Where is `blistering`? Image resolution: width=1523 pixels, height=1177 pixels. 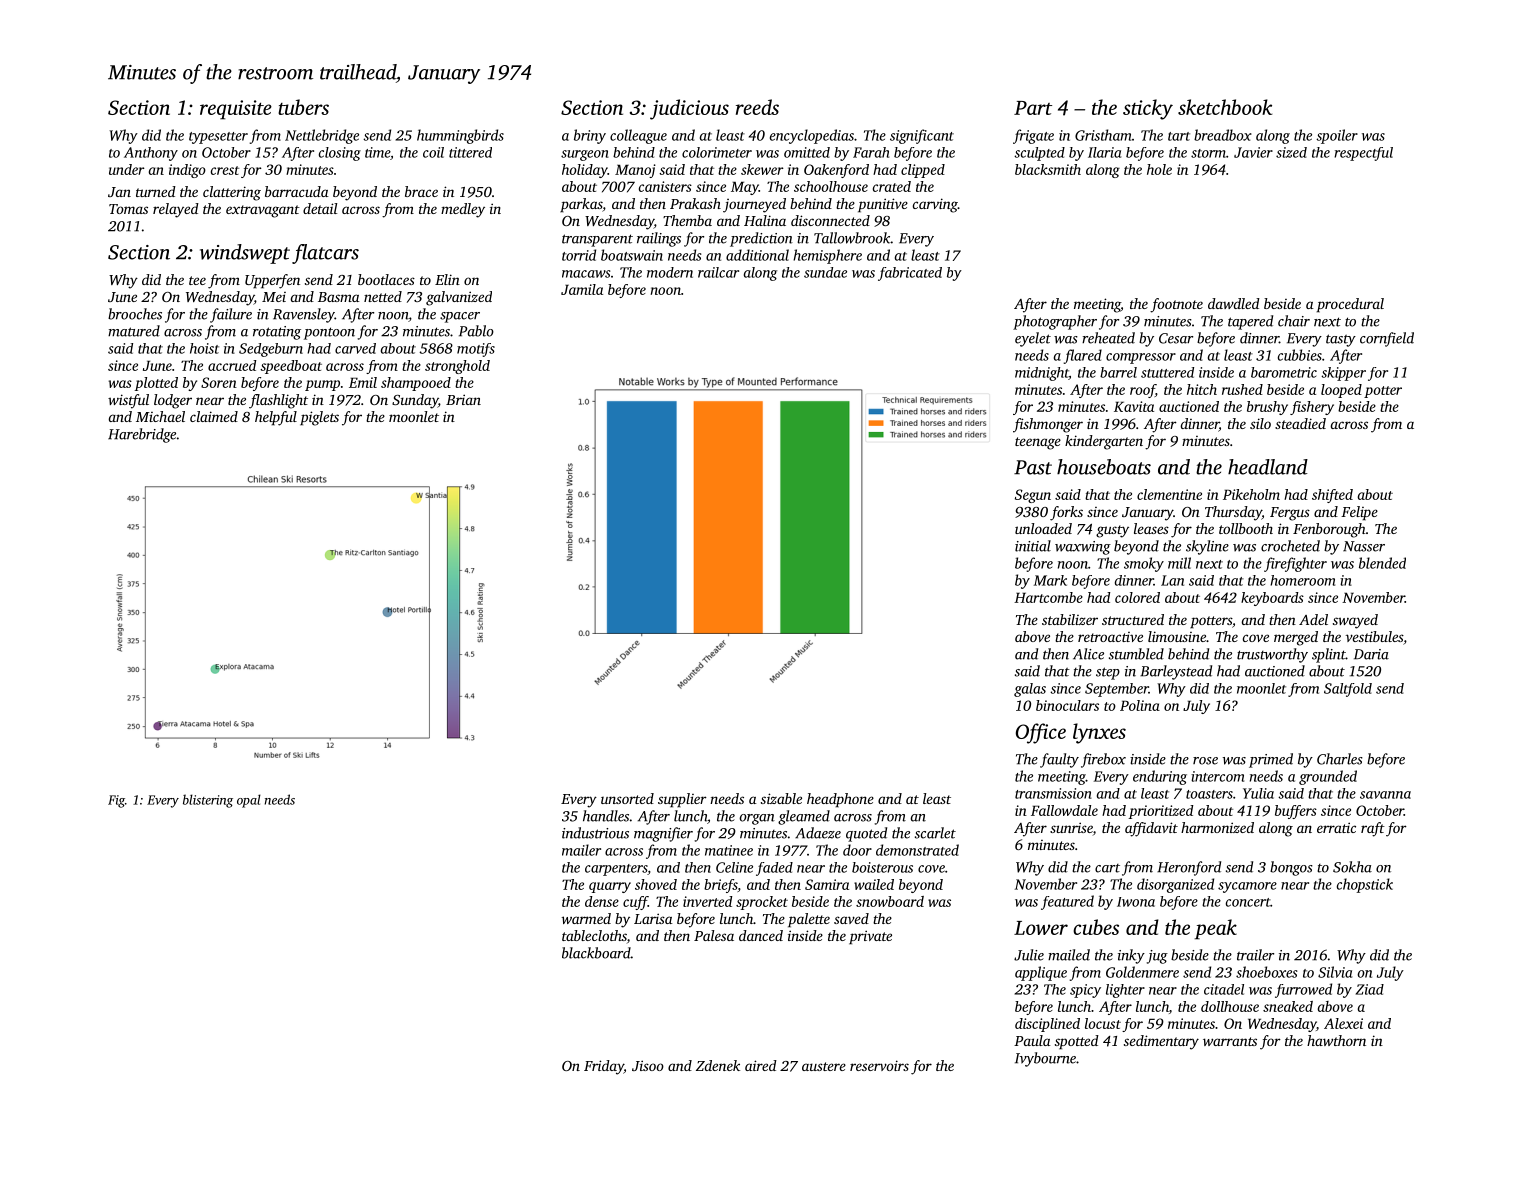
blistering is located at coordinates (208, 801).
